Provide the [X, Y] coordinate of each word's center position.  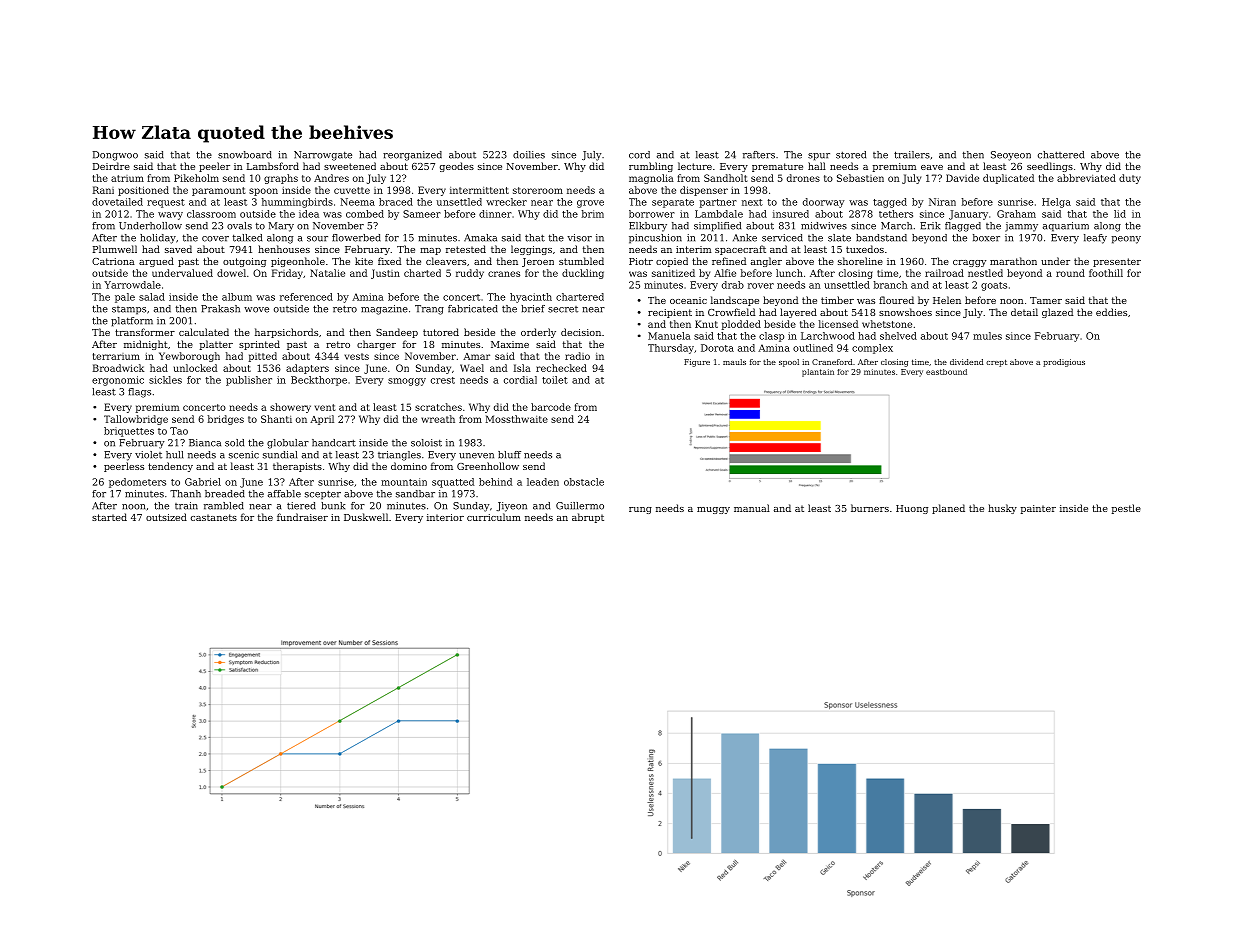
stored [851, 155]
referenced [306, 297]
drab [733, 285]
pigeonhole [298, 262]
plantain [818, 373]
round [1070, 273]
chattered [1061, 155]
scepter [323, 495]
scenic [244, 455]
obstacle [584, 482]
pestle [1126, 509]
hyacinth [531, 298]
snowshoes [905, 312]
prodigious [1064, 363]
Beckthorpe [319, 381]
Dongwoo [115, 156]
